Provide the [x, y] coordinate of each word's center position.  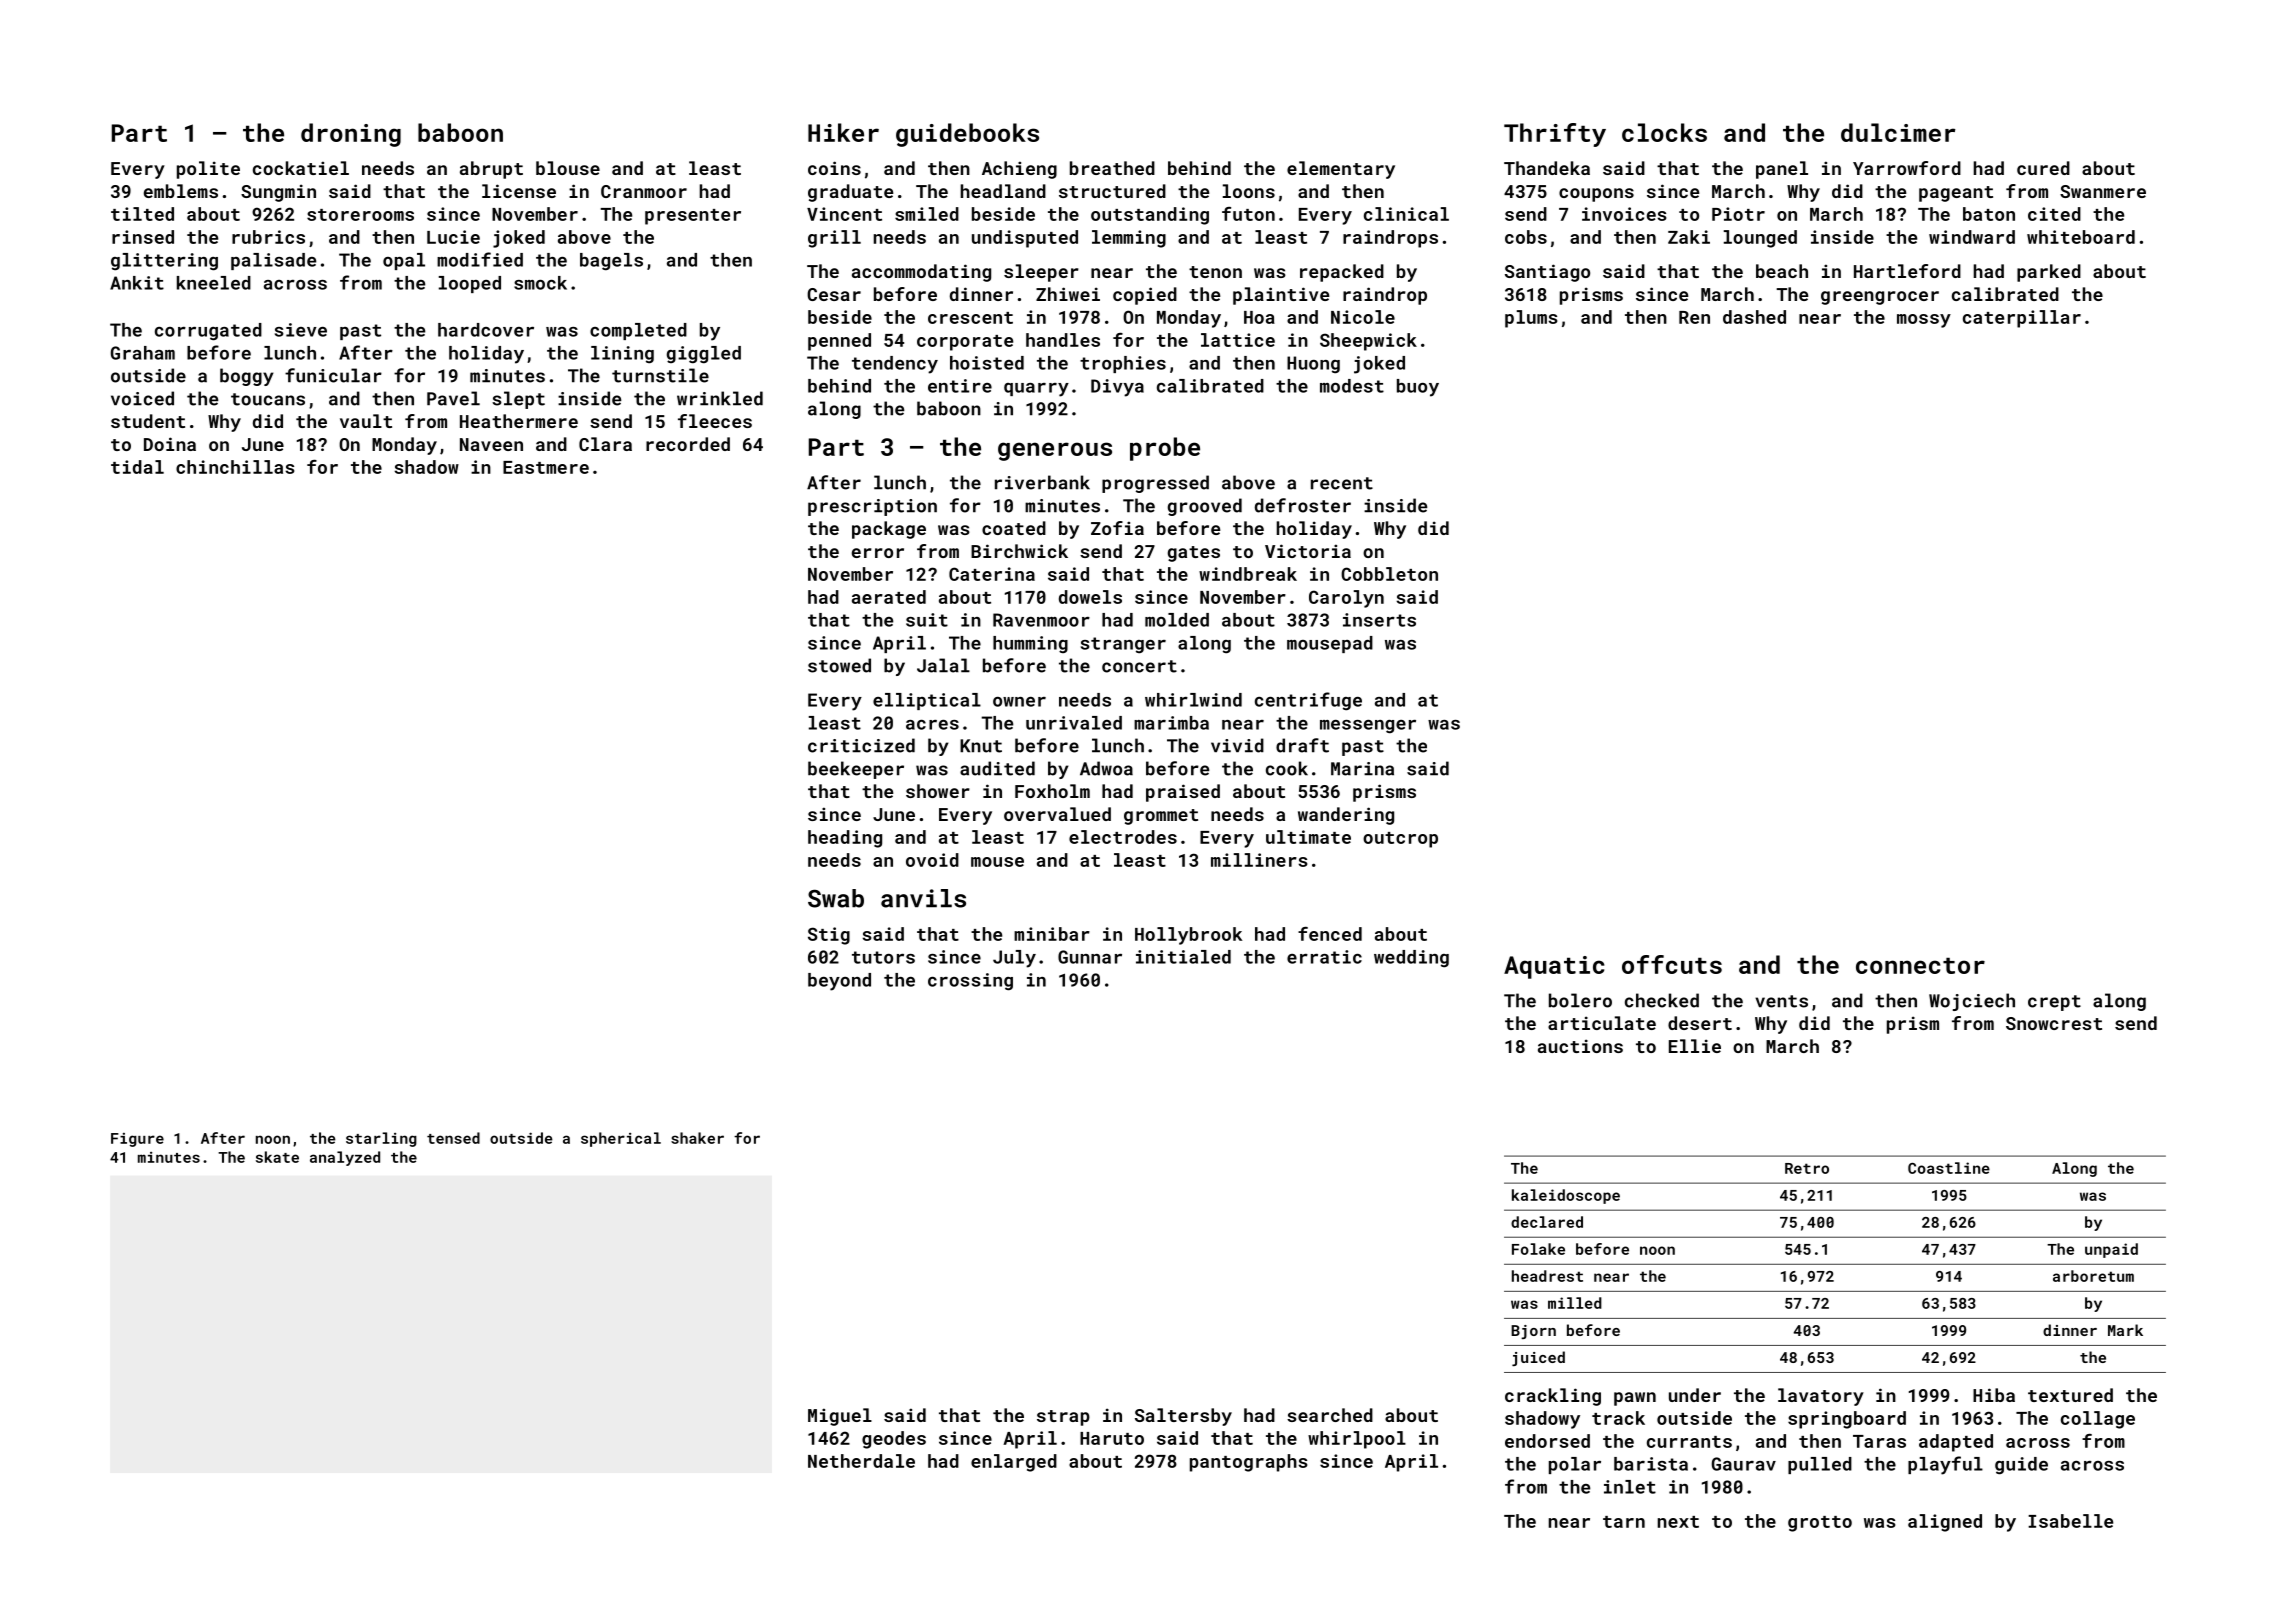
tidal [137, 467]
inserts [1379, 620]
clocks [1664, 132]
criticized [861, 745]
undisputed [1025, 239]
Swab [836, 898]
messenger [1368, 727]
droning [351, 135]
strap [1063, 1418]
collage [2098, 1420]
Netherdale [861, 1461]
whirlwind [1193, 700]
